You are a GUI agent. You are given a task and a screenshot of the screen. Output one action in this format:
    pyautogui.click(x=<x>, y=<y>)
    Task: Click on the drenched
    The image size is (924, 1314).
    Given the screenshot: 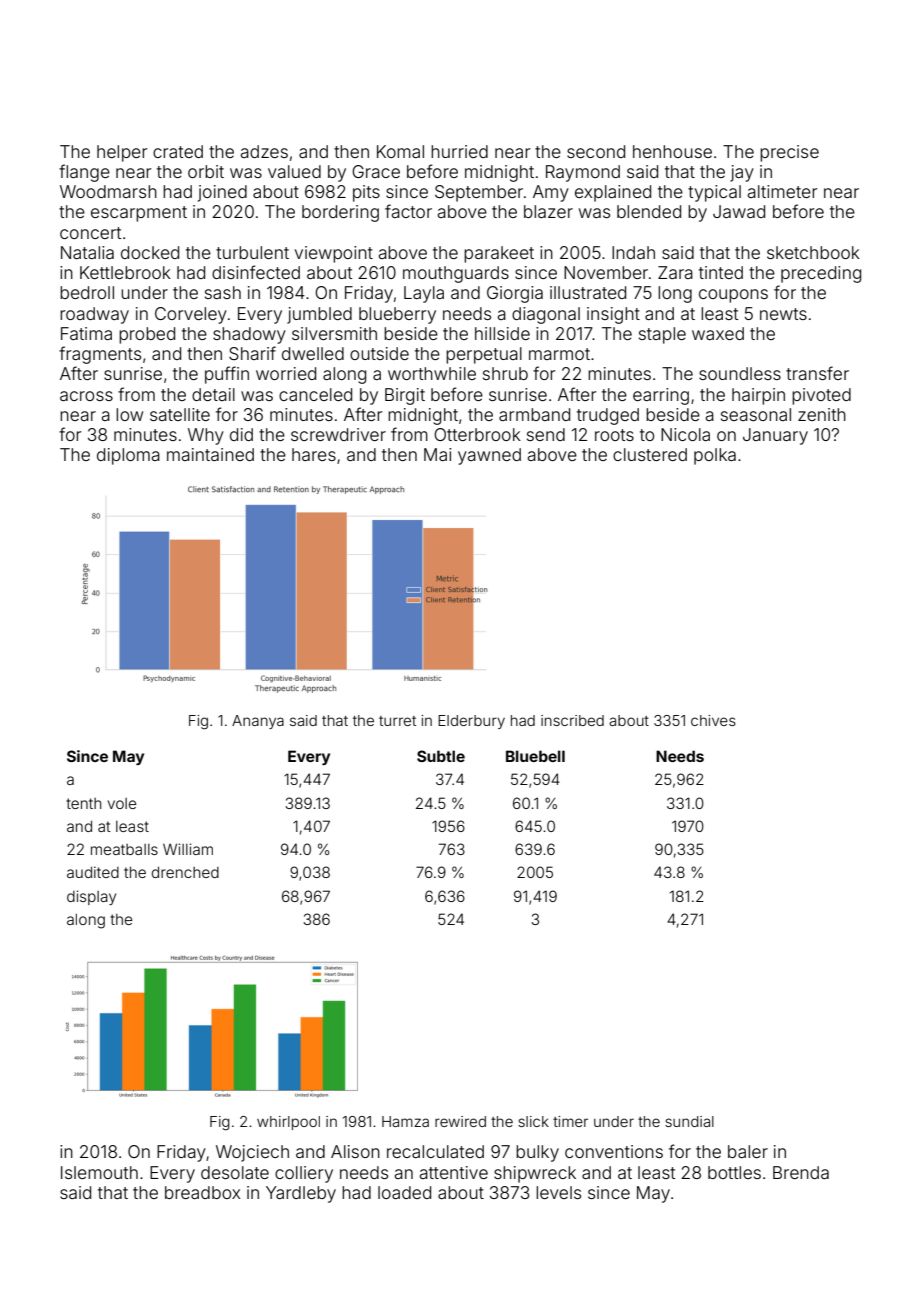 What is the action you would take?
    pyautogui.click(x=185, y=872)
